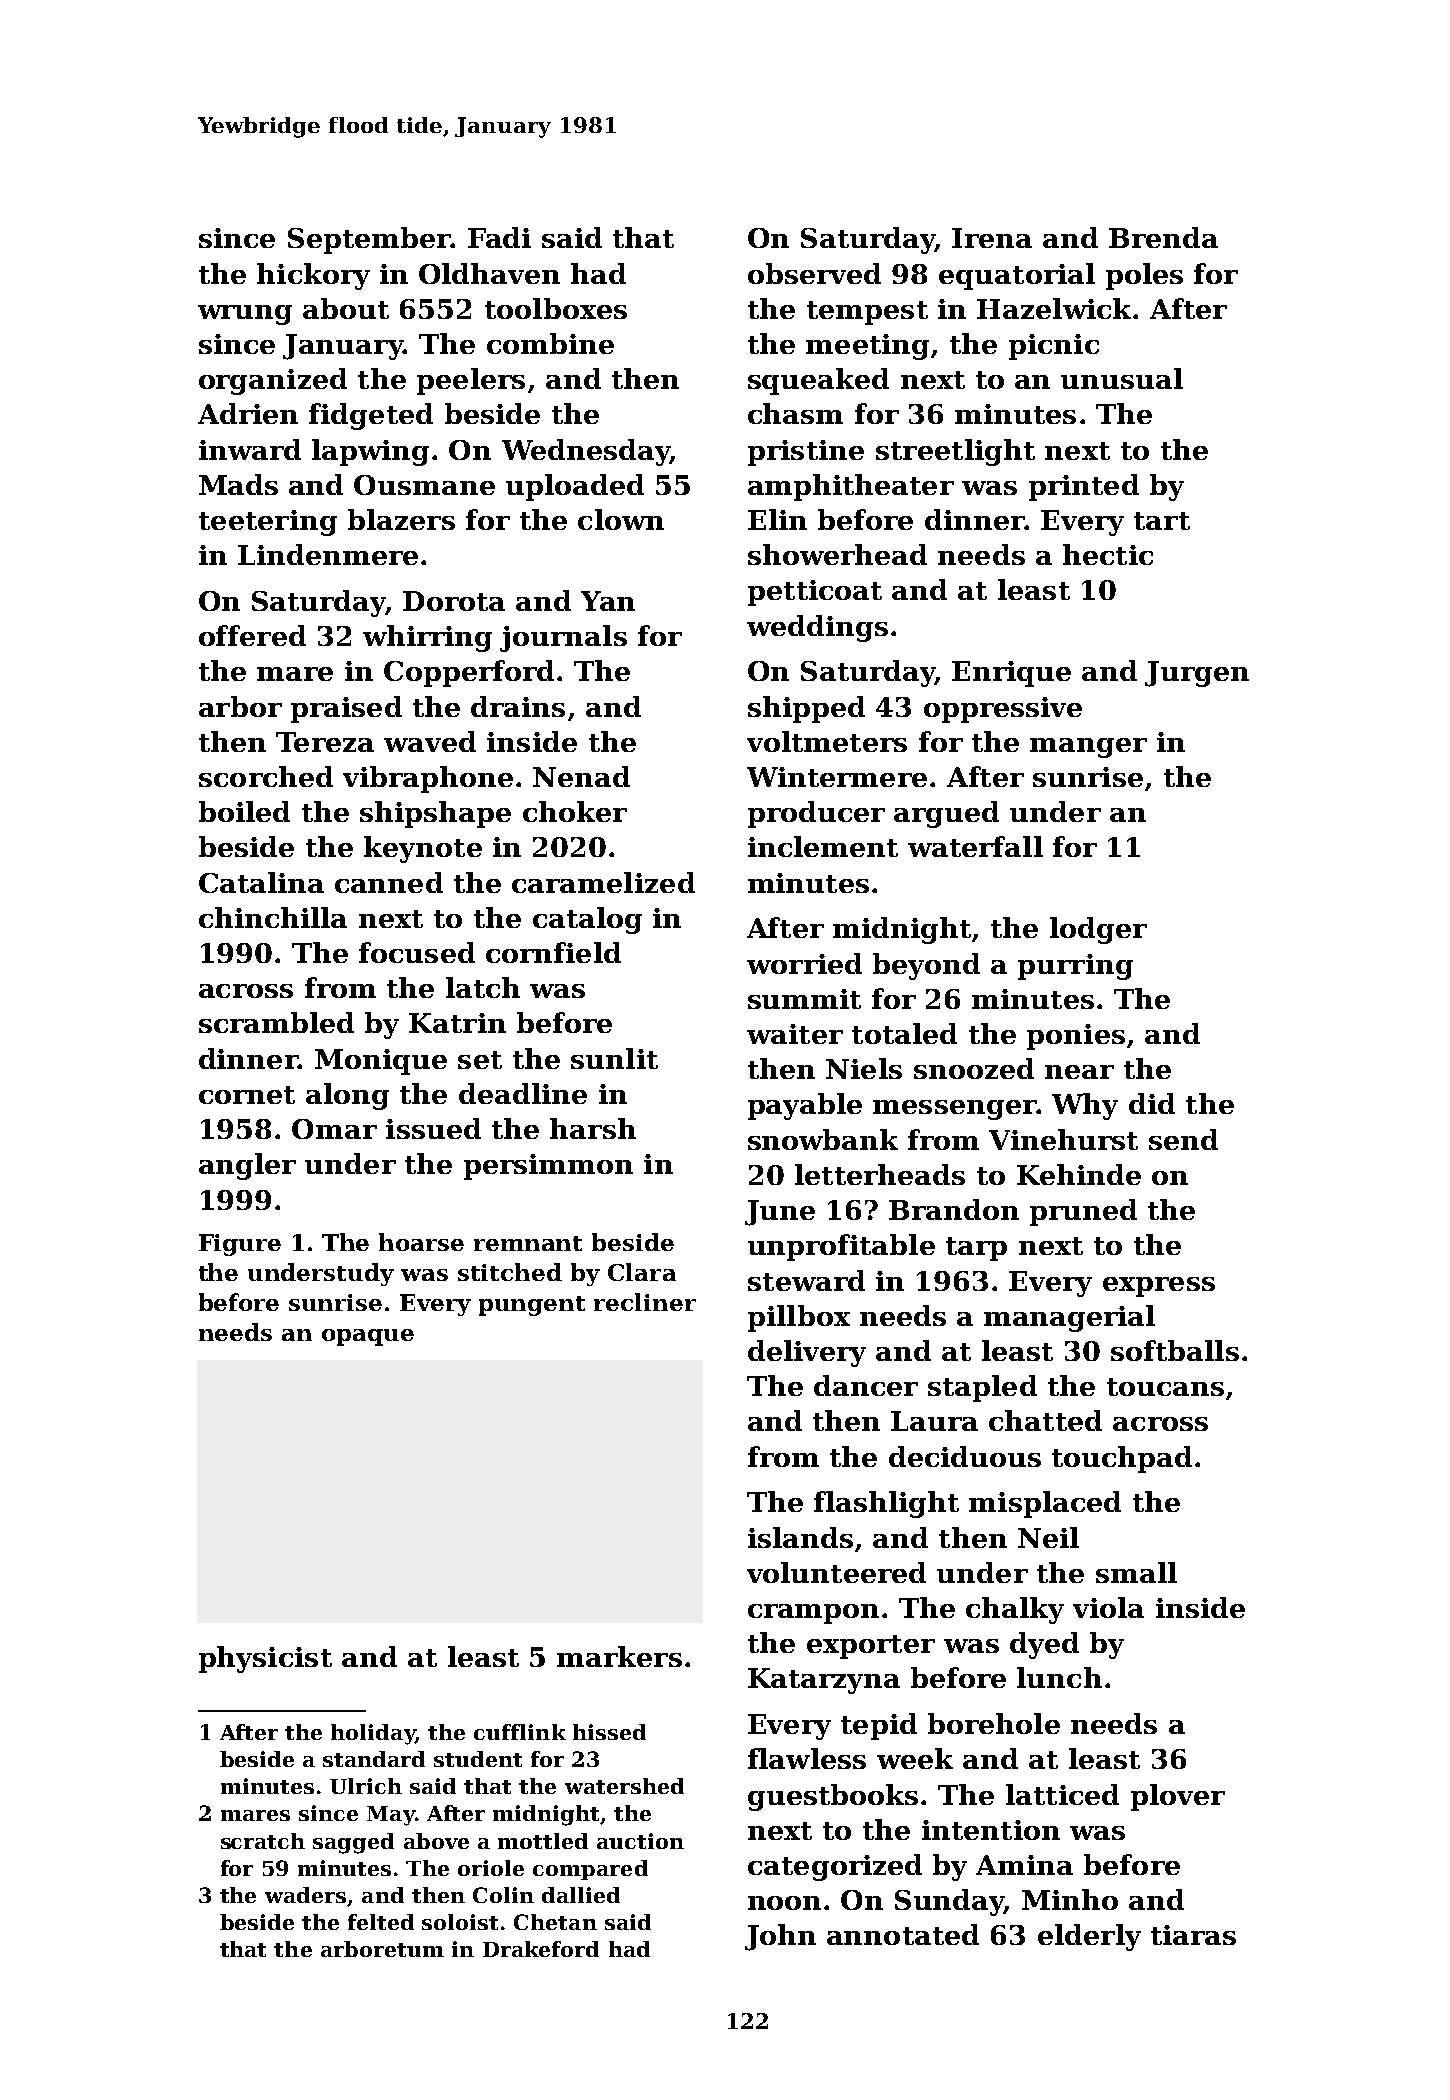 The height and width of the document is (2100, 1450). What do you see at coordinates (436, 1841) in the document?
I see `above` at bounding box center [436, 1841].
